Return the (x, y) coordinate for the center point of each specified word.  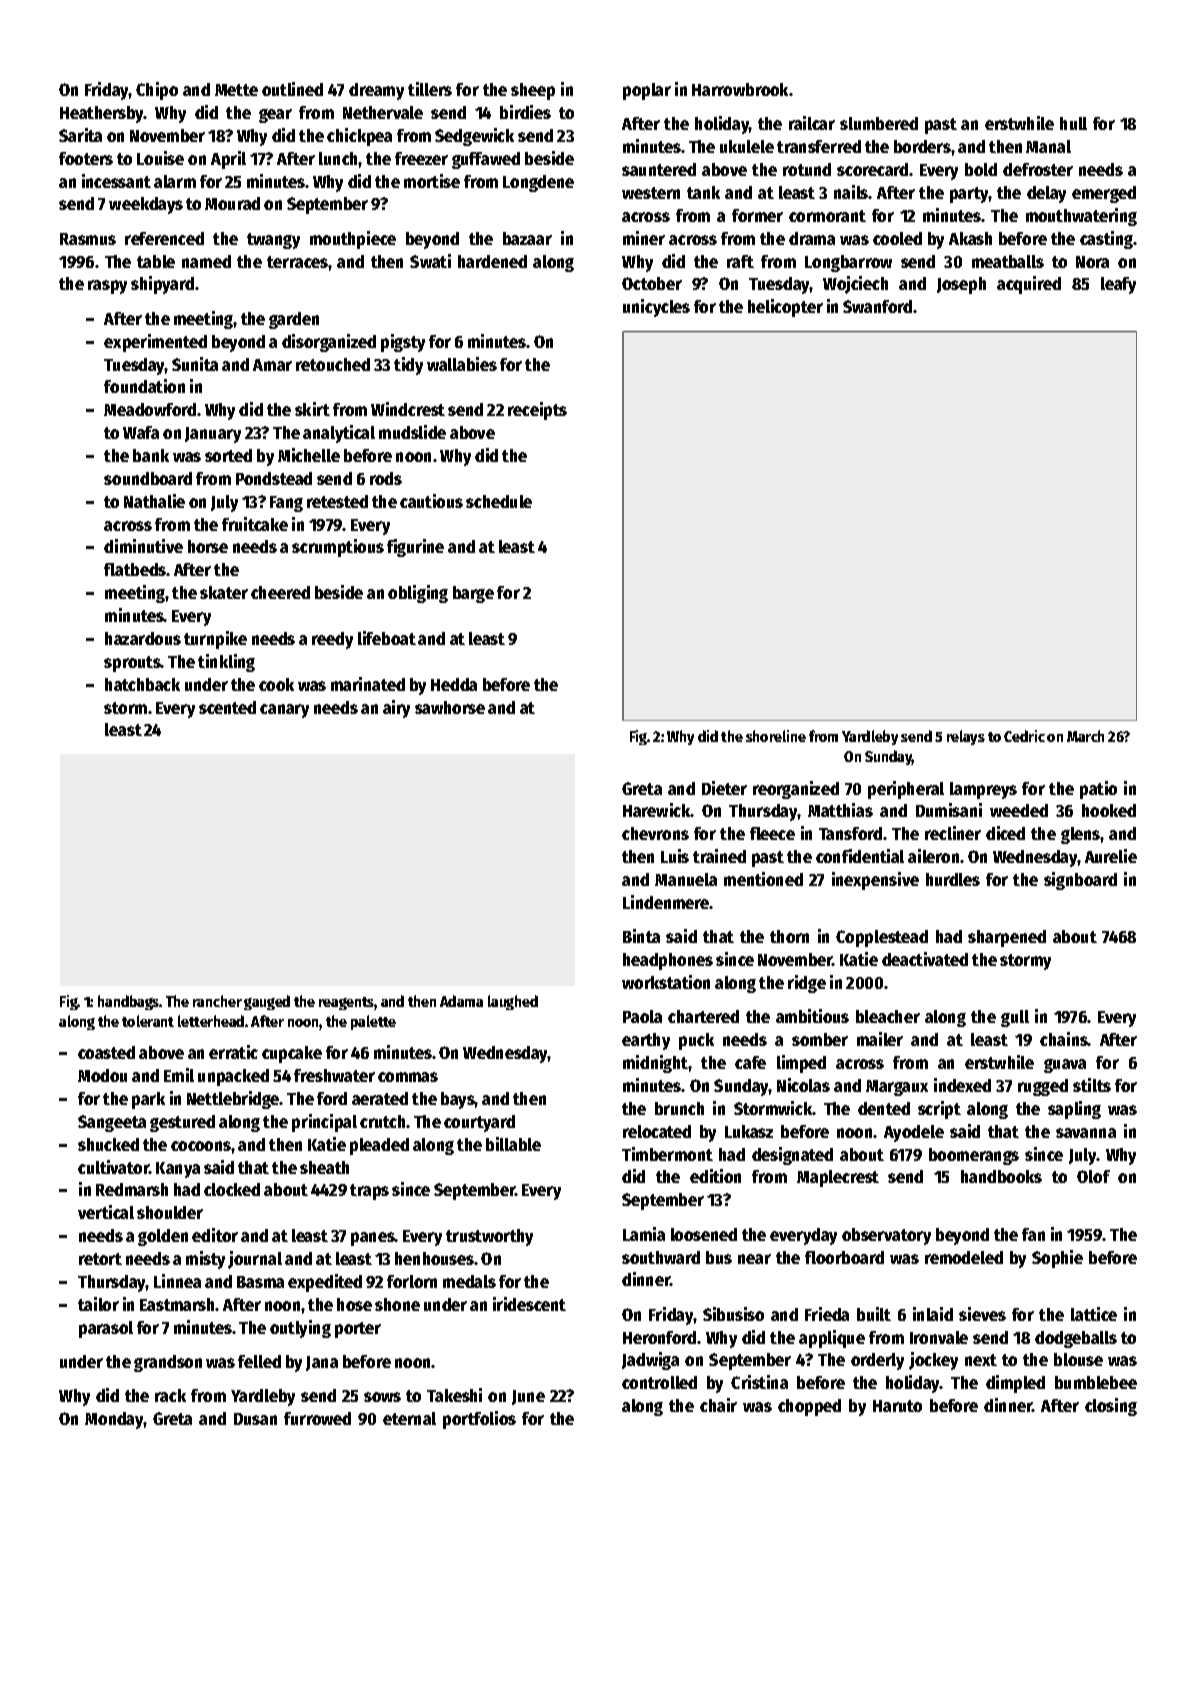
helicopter (785, 308)
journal (255, 1260)
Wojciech (855, 285)
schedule (499, 501)
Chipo (157, 91)
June (528, 1397)
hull (1073, 123)
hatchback (142, 684)
